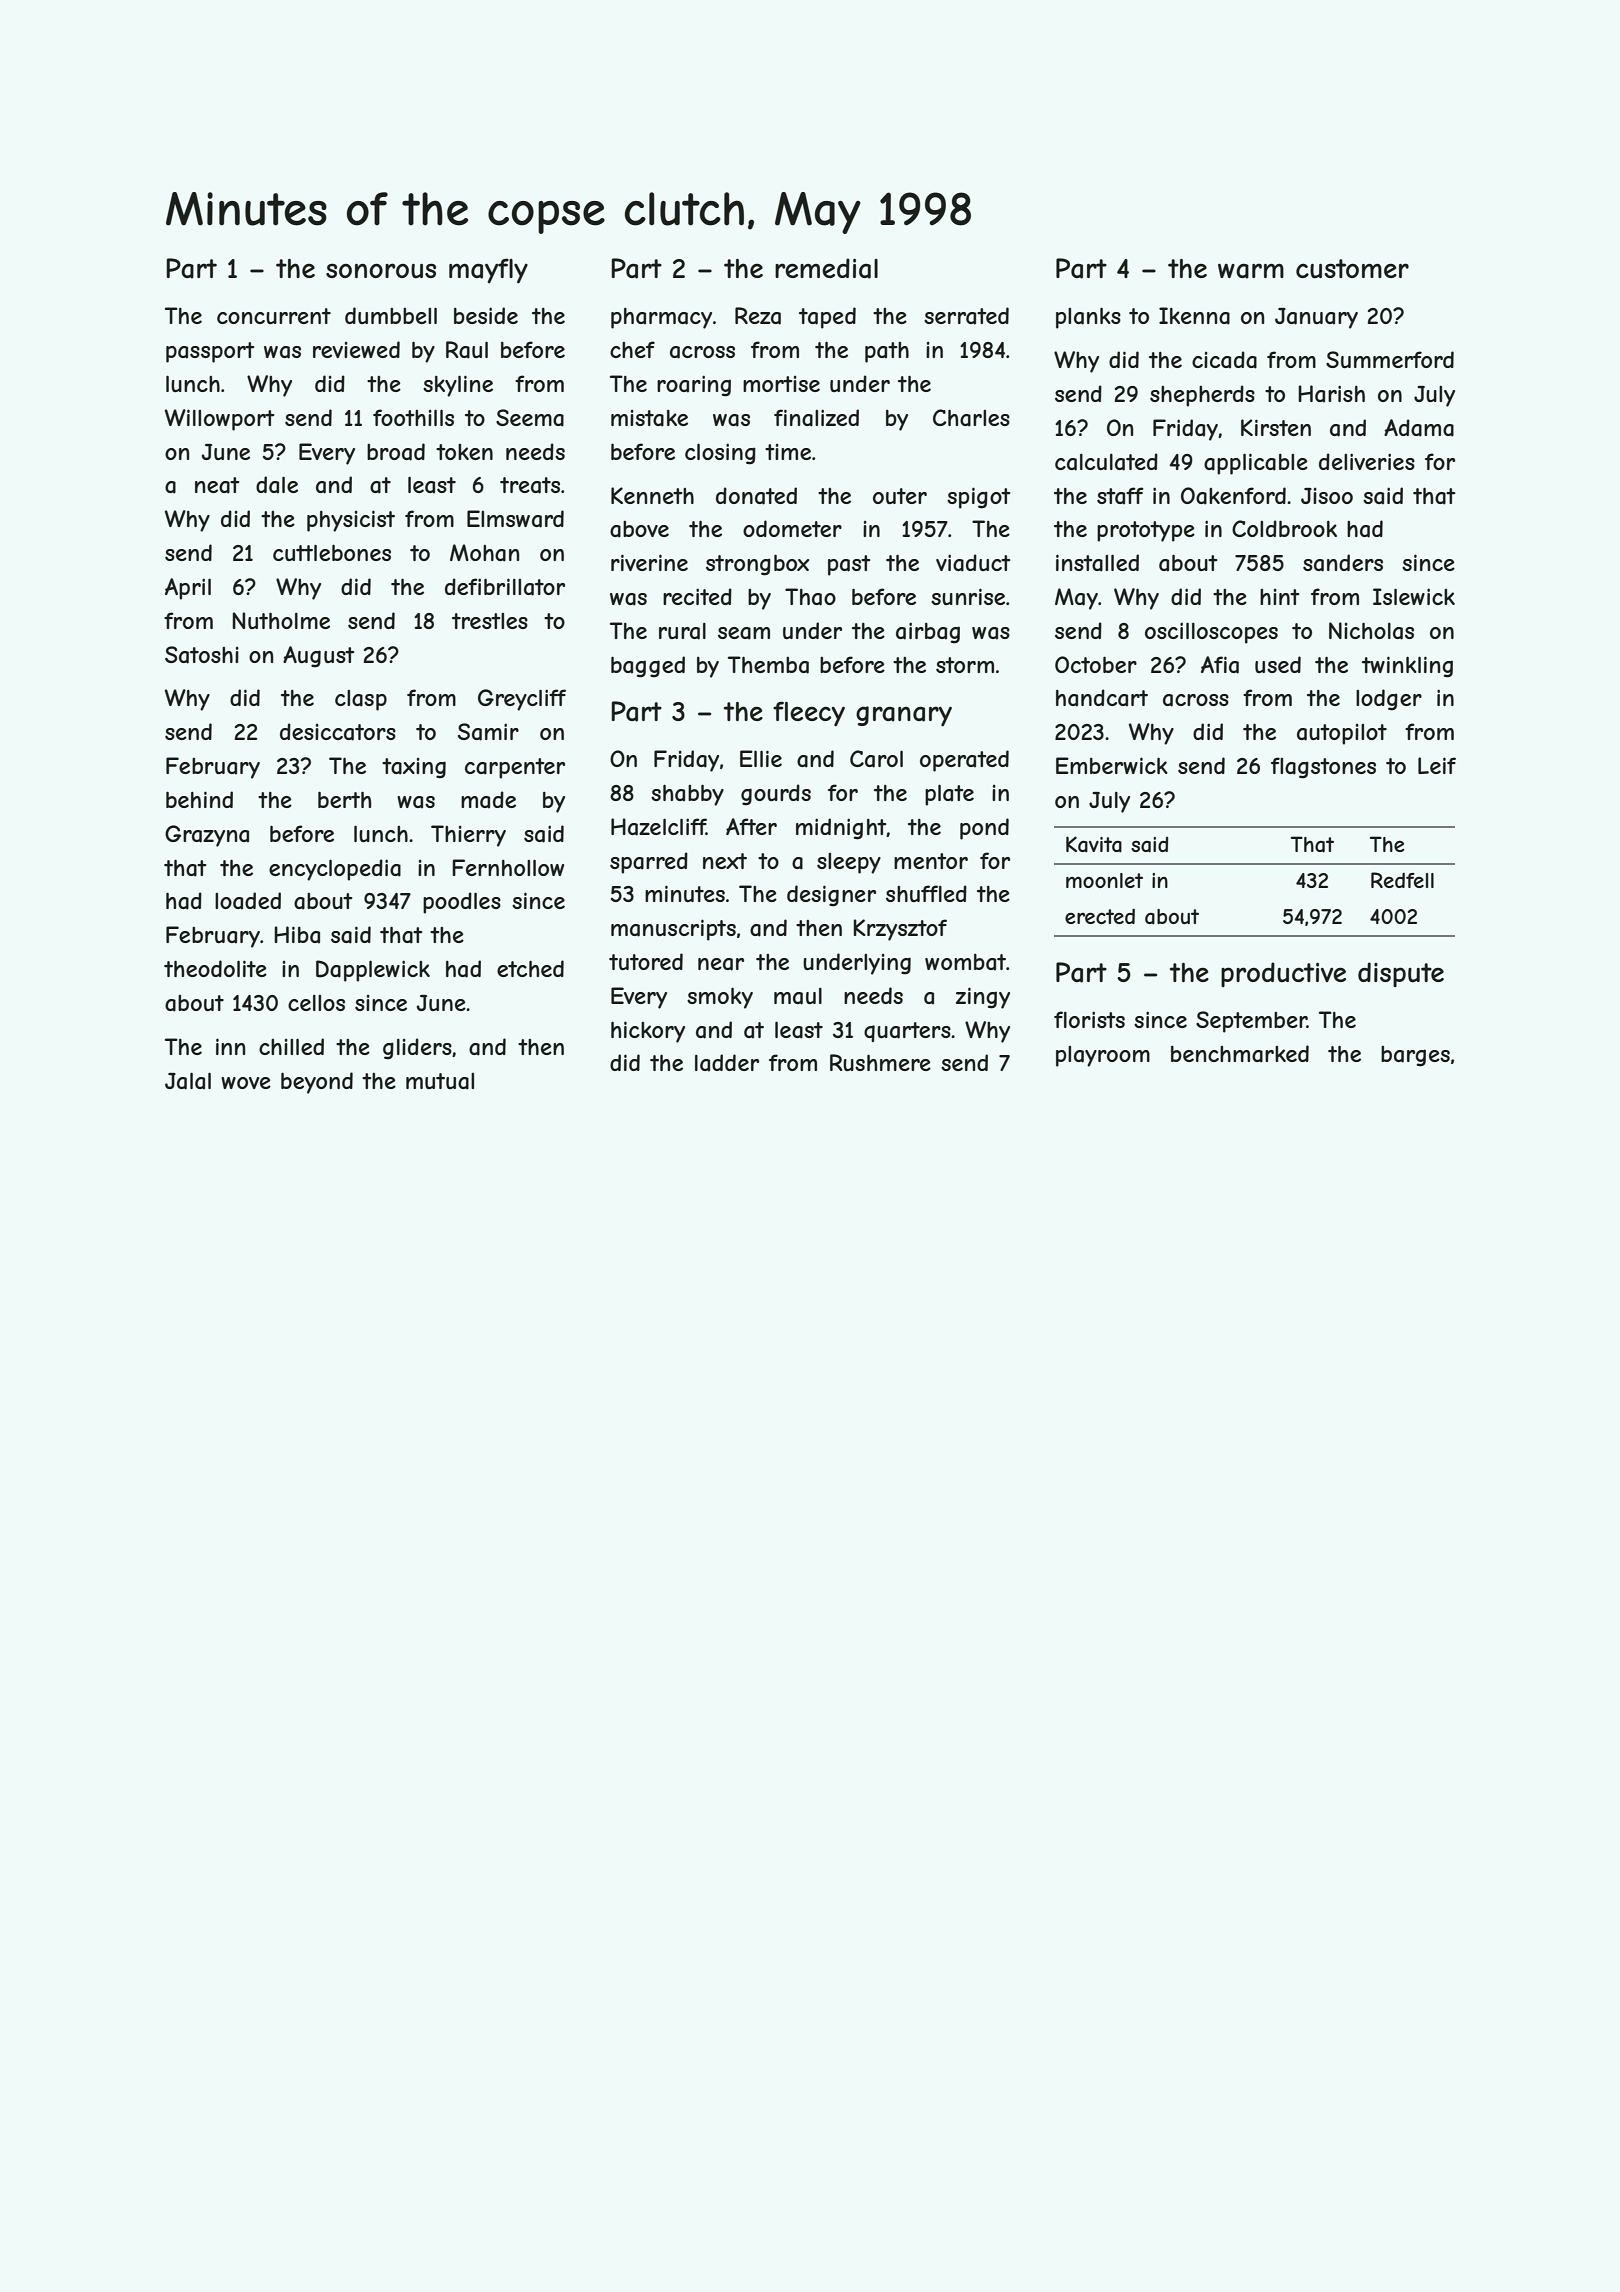  I want to click on sonorous, so click(381, 271).
